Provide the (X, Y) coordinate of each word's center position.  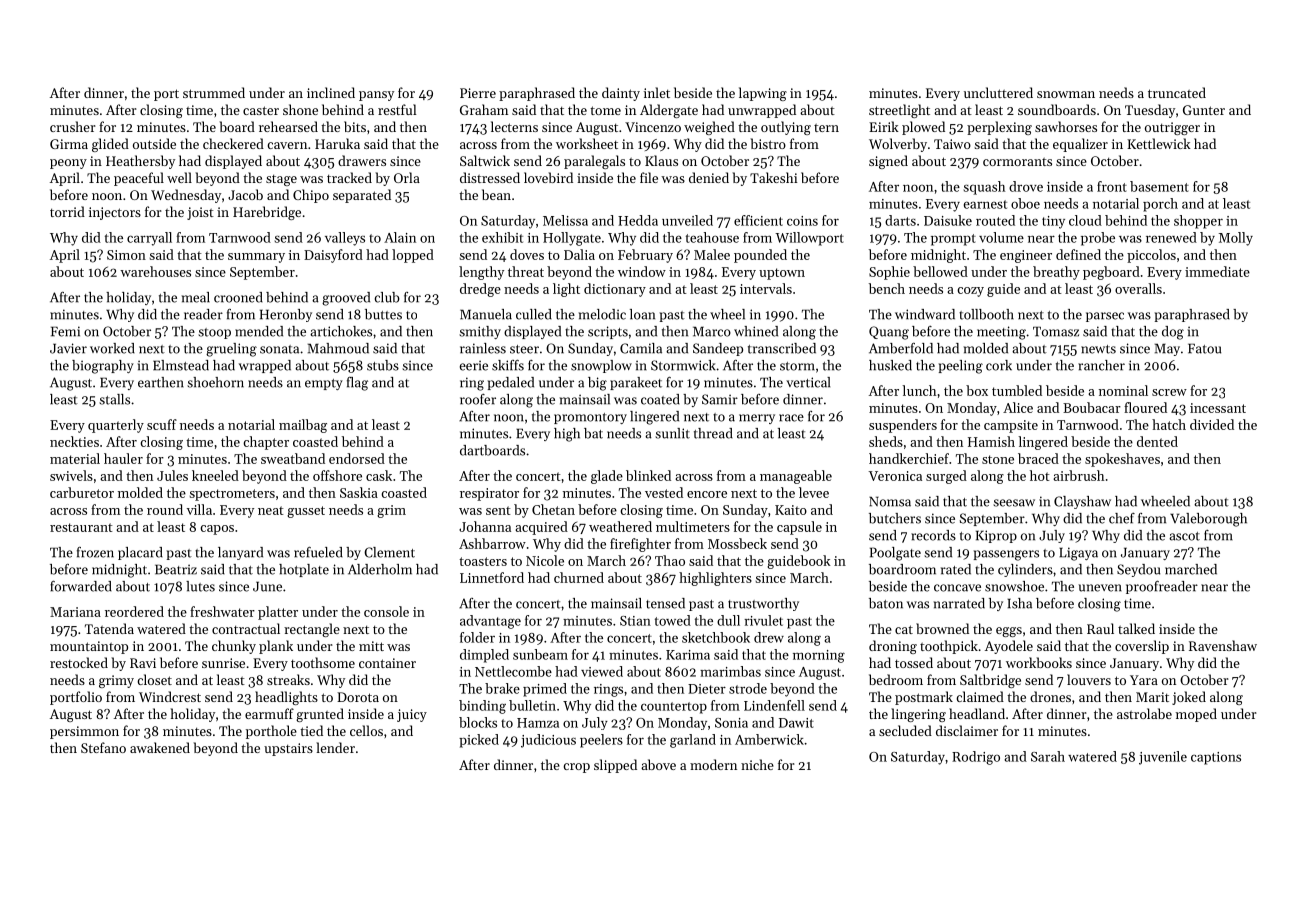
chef (1122, 518)
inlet (657, 92)
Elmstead (181, 365)
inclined (331, 92)
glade (607, 477)
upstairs (288, 749)
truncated (1177, 92)
